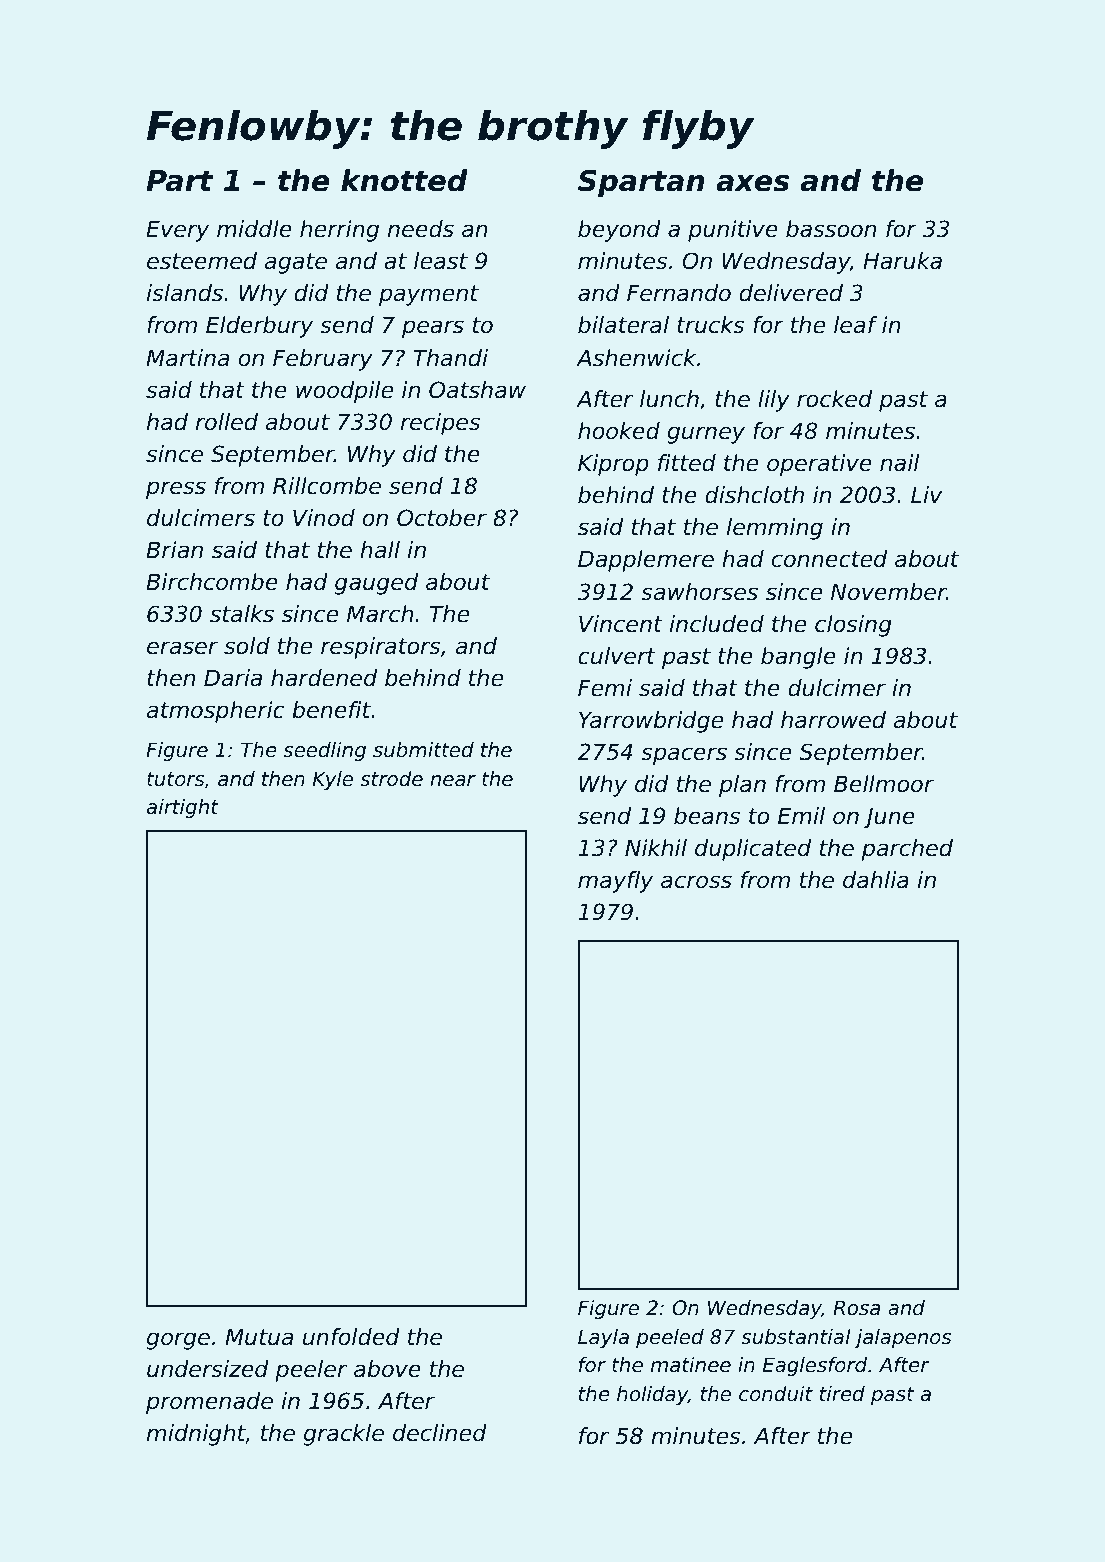  What do you see at coordinates (856, 325) in the image?
I see `leaf` at bounding box center [856, 325].
